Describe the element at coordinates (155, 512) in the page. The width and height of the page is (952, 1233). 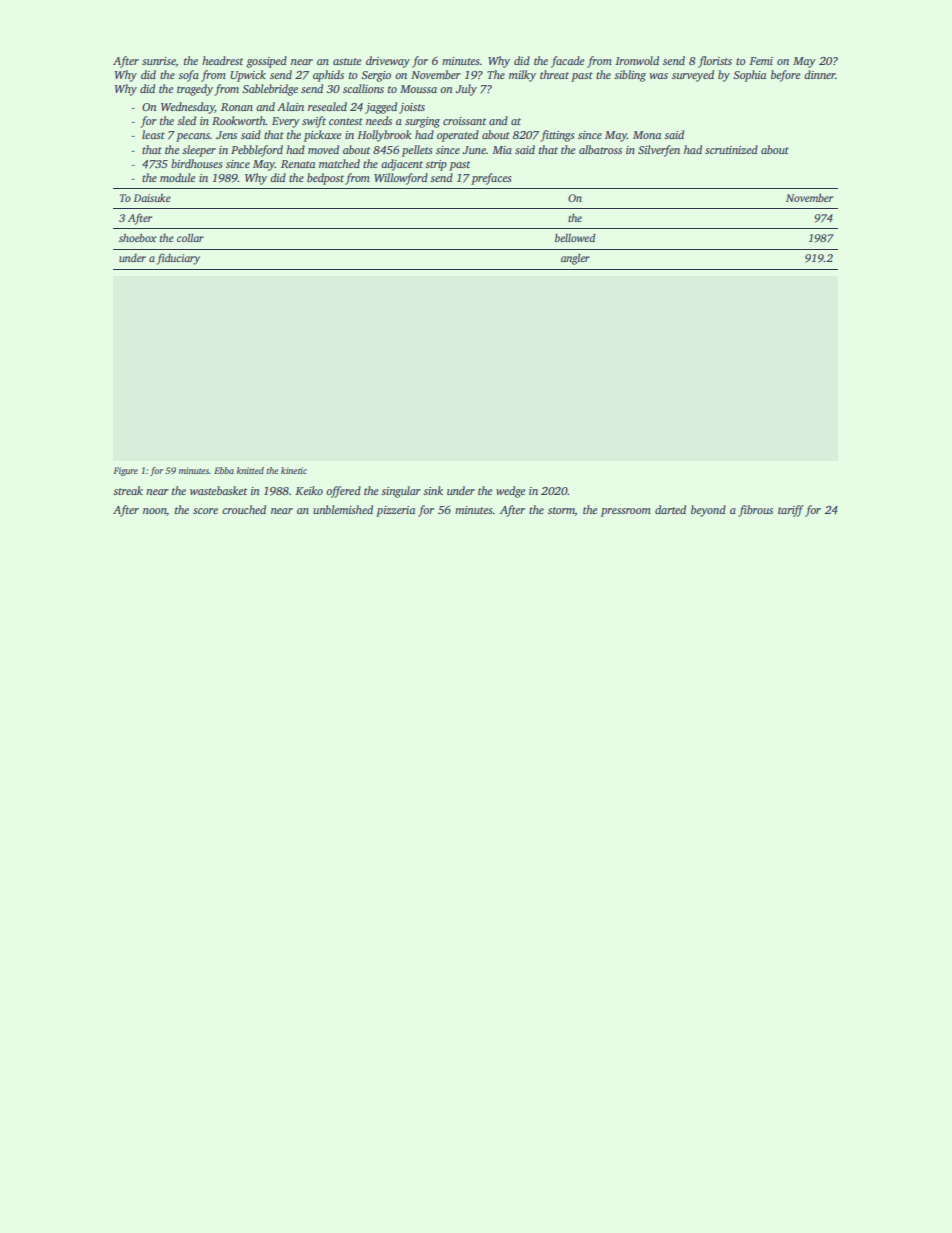
I see `noon` at that location.
